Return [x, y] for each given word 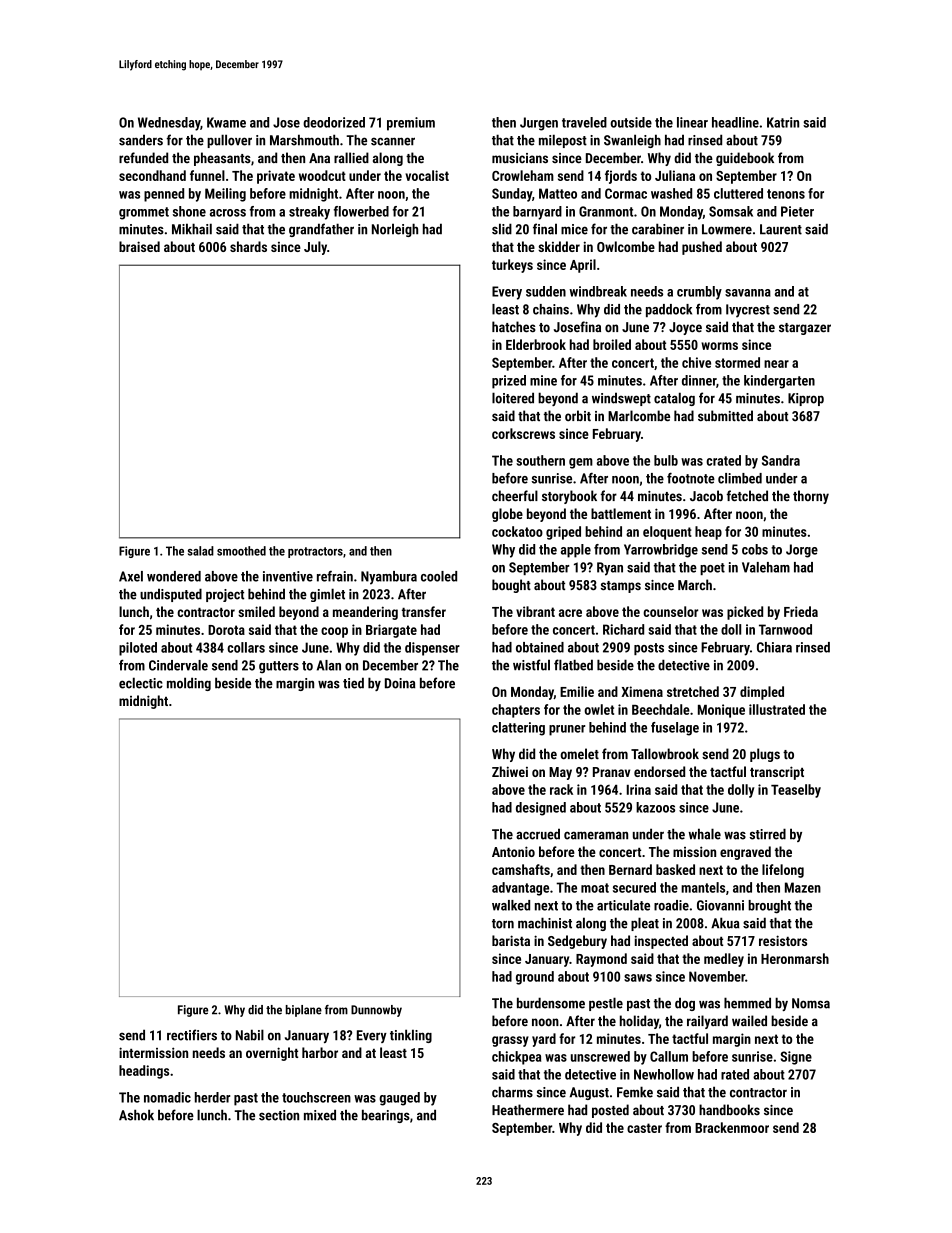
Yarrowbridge [661, 551]
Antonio [513, 851]
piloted [138, 649]
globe [507, 515]
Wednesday [169, 124]
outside [631, 122]
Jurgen [539, 124]
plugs [765, 755]
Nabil [250, 1035]
